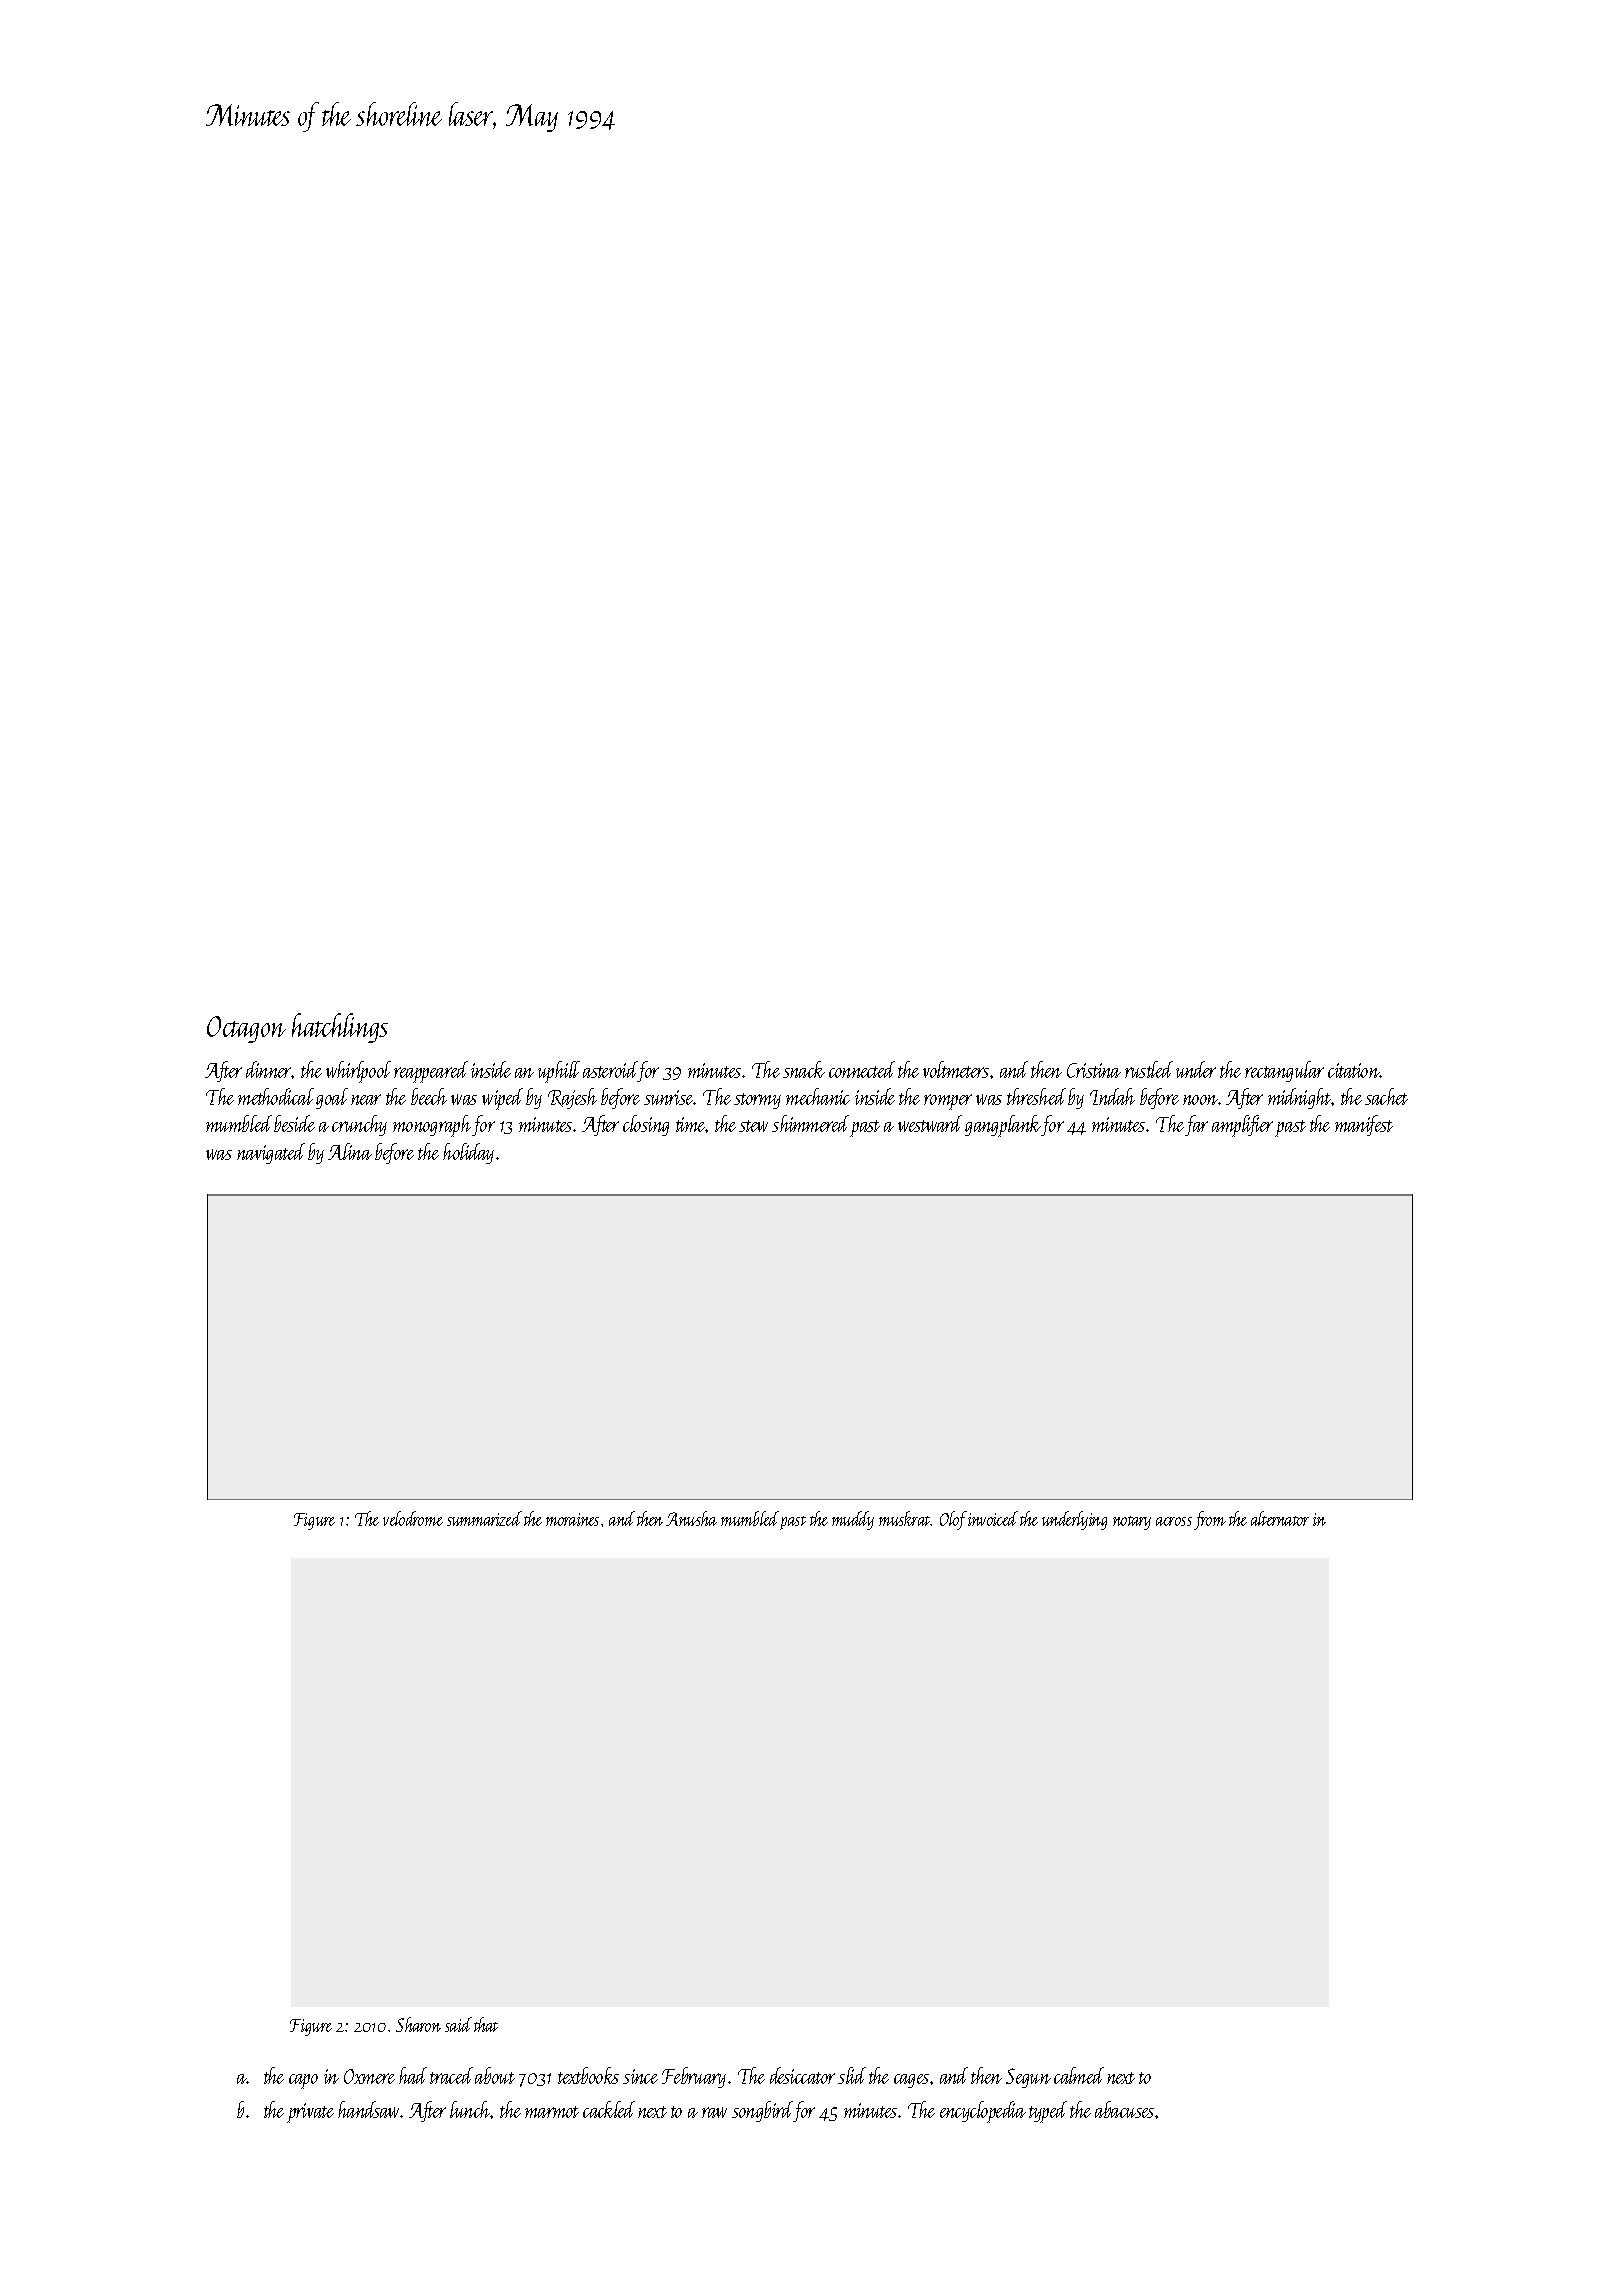  What do you see at coordinates (1196, 1125) in the document?
I see `far` at bounding box center [1196, 1125].
